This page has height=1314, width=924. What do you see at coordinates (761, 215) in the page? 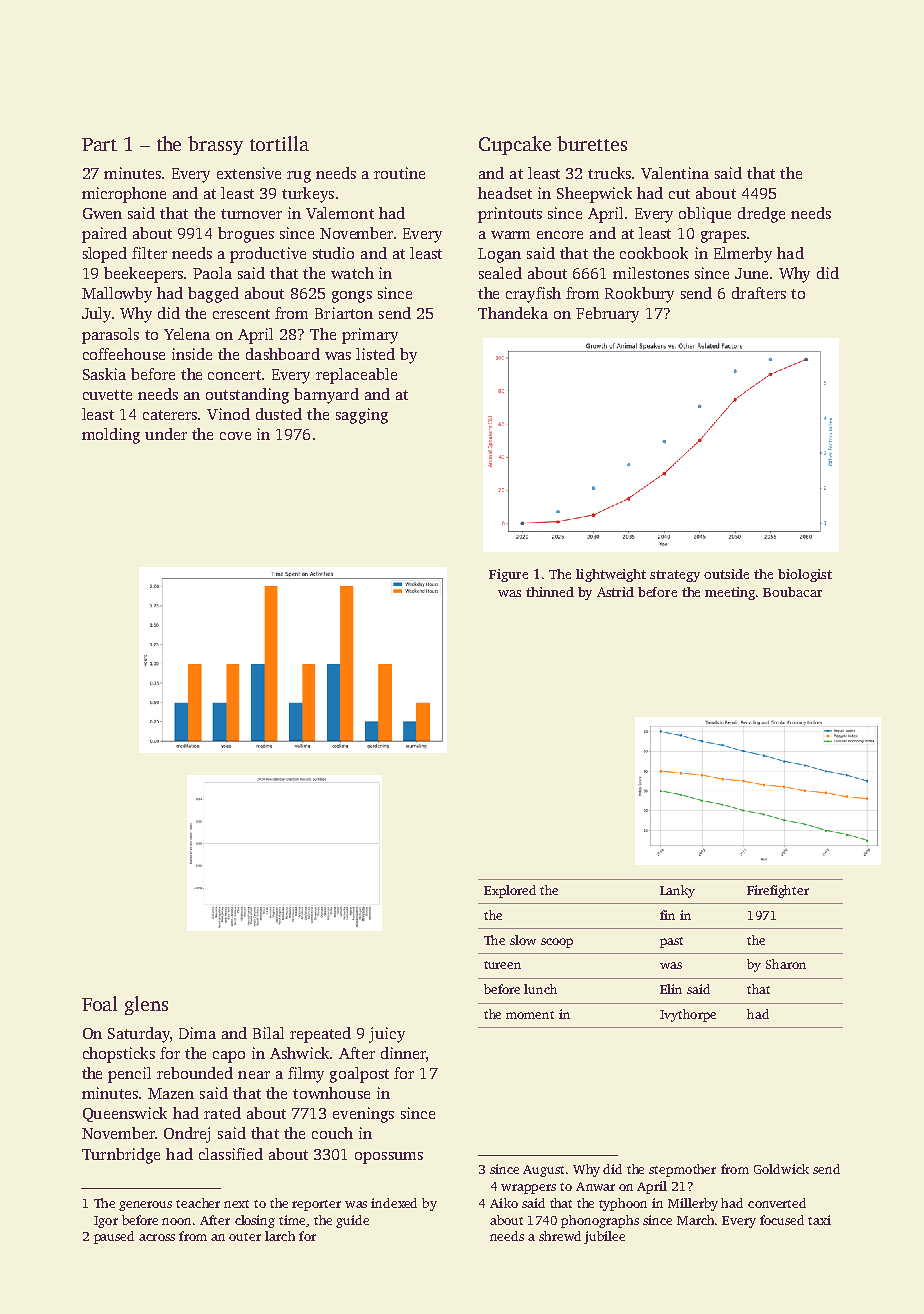
I see `dredge` at bounding box center [761, 215].
